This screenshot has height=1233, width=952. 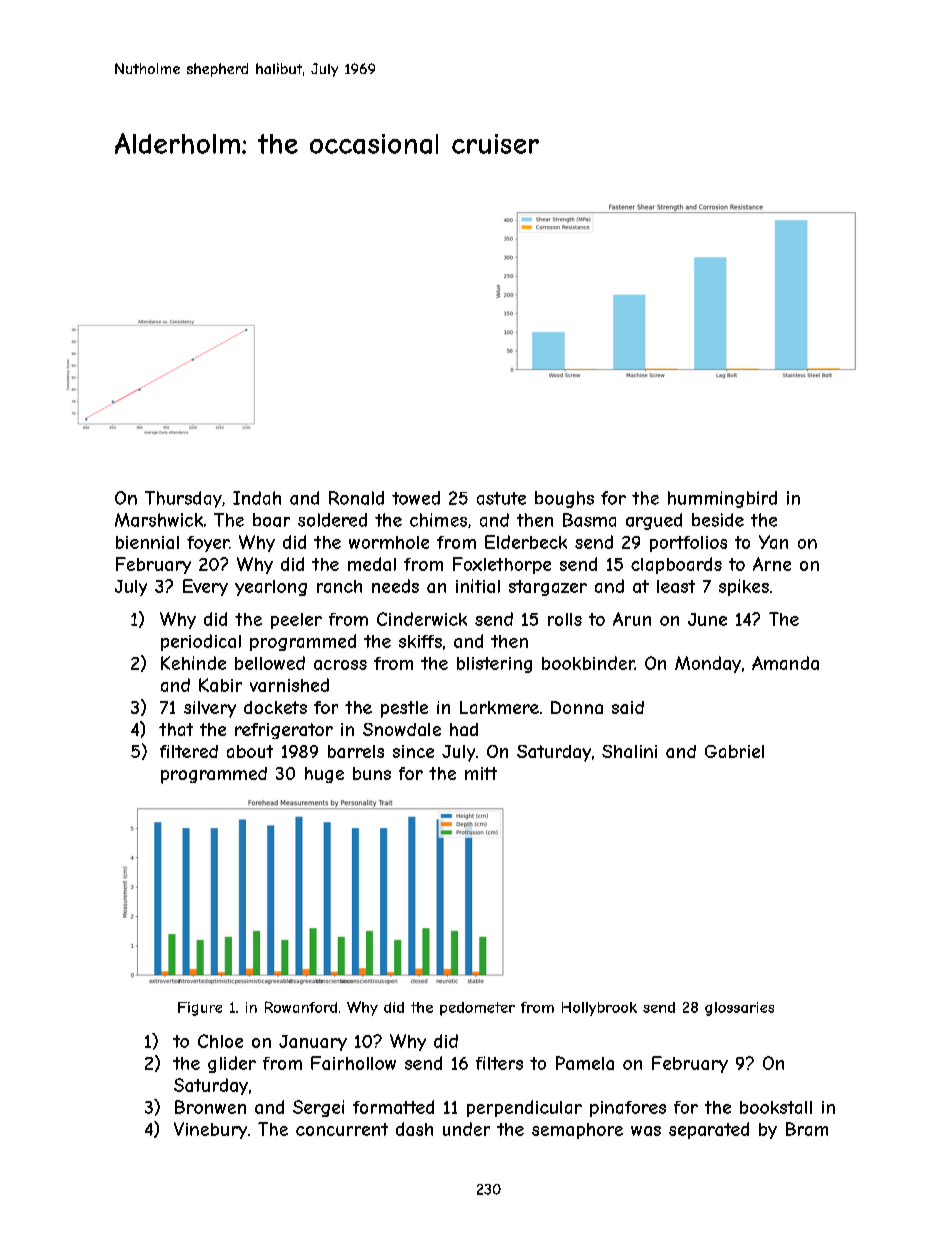 What do you see at coordinates (739, 1009) in the screenshot?
I see `glossaries` at bounding box center [739, 1009].
